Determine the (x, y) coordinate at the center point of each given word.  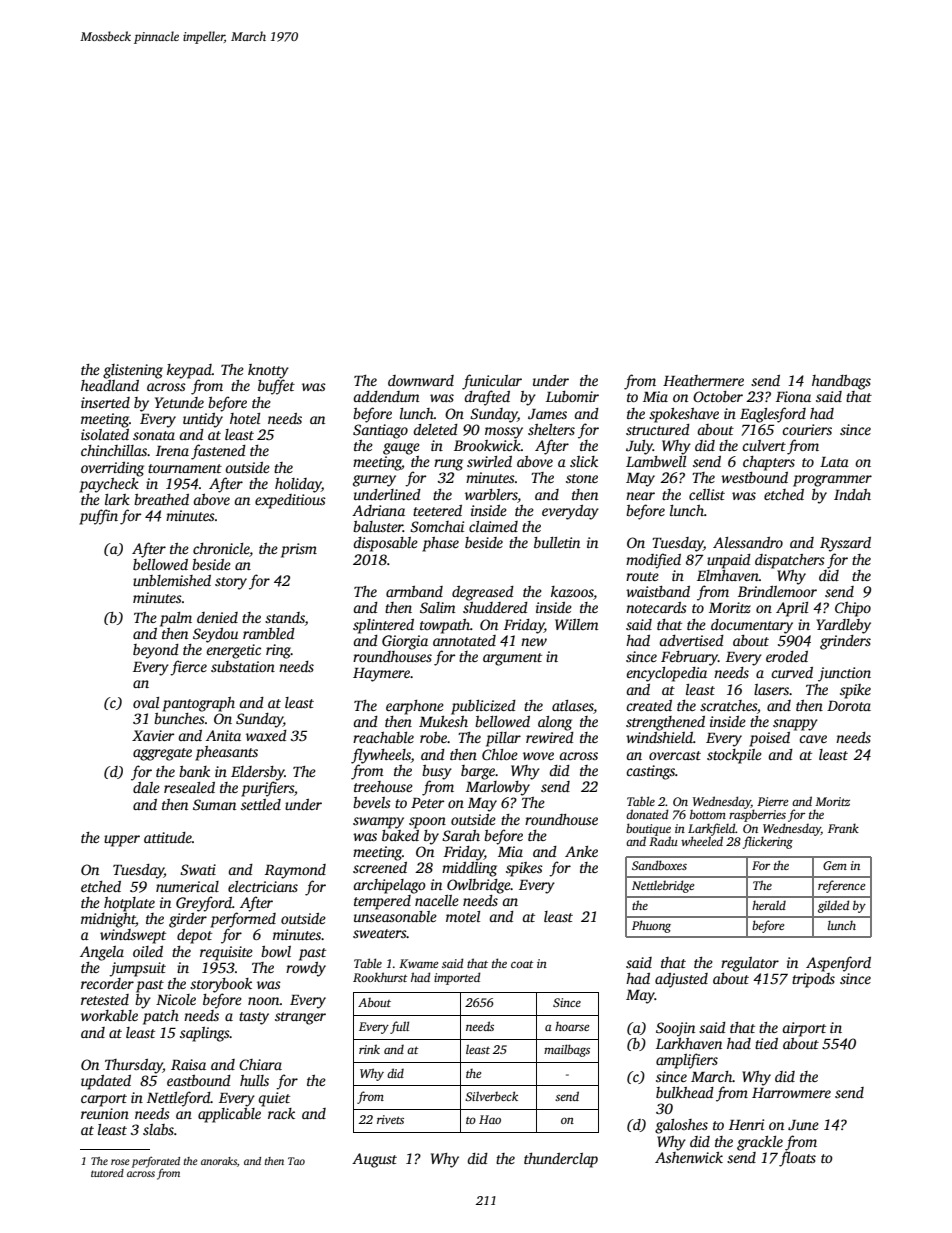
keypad (189, 371)
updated (106, 1082)
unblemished (172, 580)
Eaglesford (773, 415)
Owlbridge (479, 886)
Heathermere (703, 380)
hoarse (572, 1026)
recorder (107, 983)
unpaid (729, 561)
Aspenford (838, 964)
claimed (493, 526)
